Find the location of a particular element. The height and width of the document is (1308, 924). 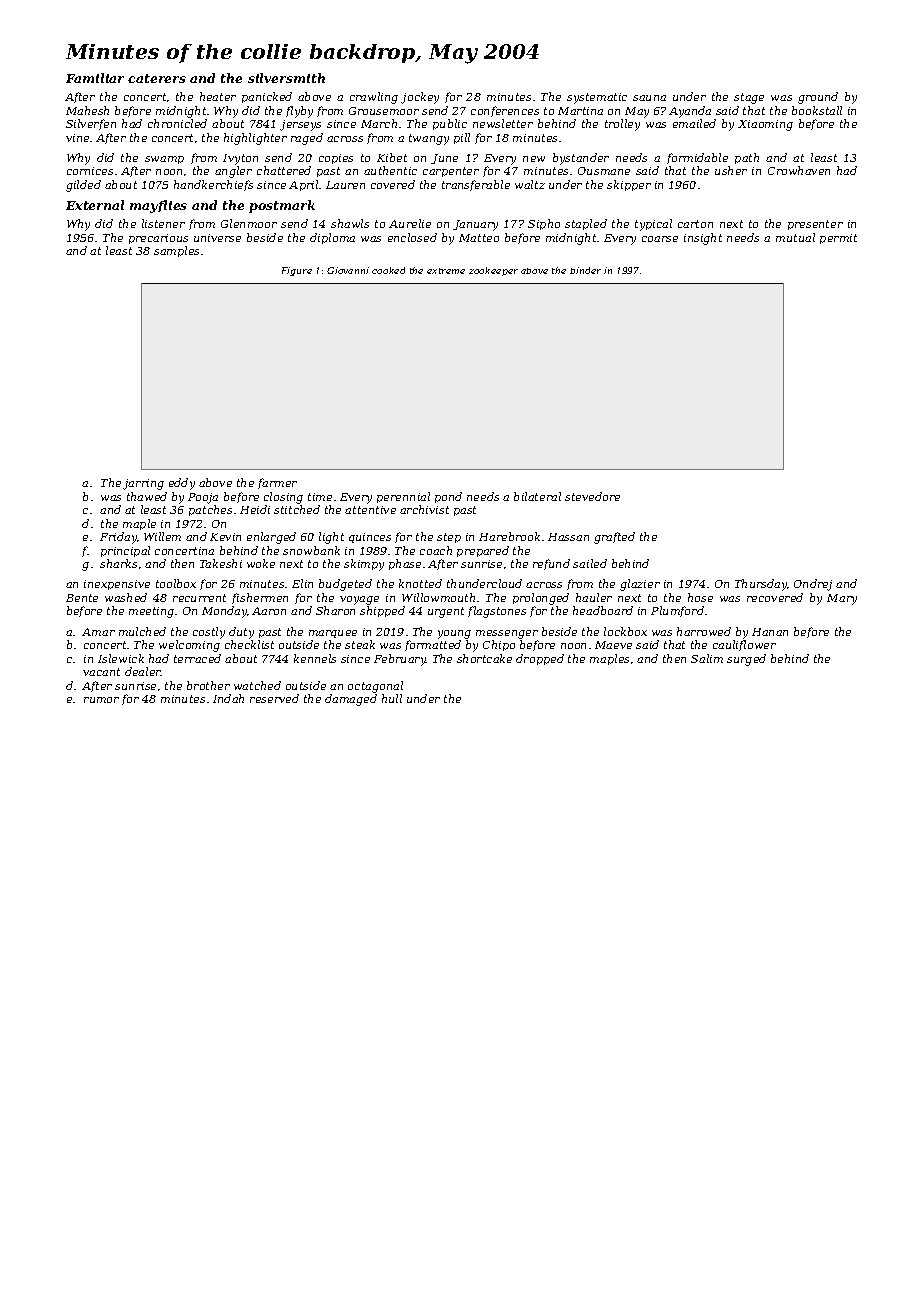

jarring is located at coordinates (143, 484).
